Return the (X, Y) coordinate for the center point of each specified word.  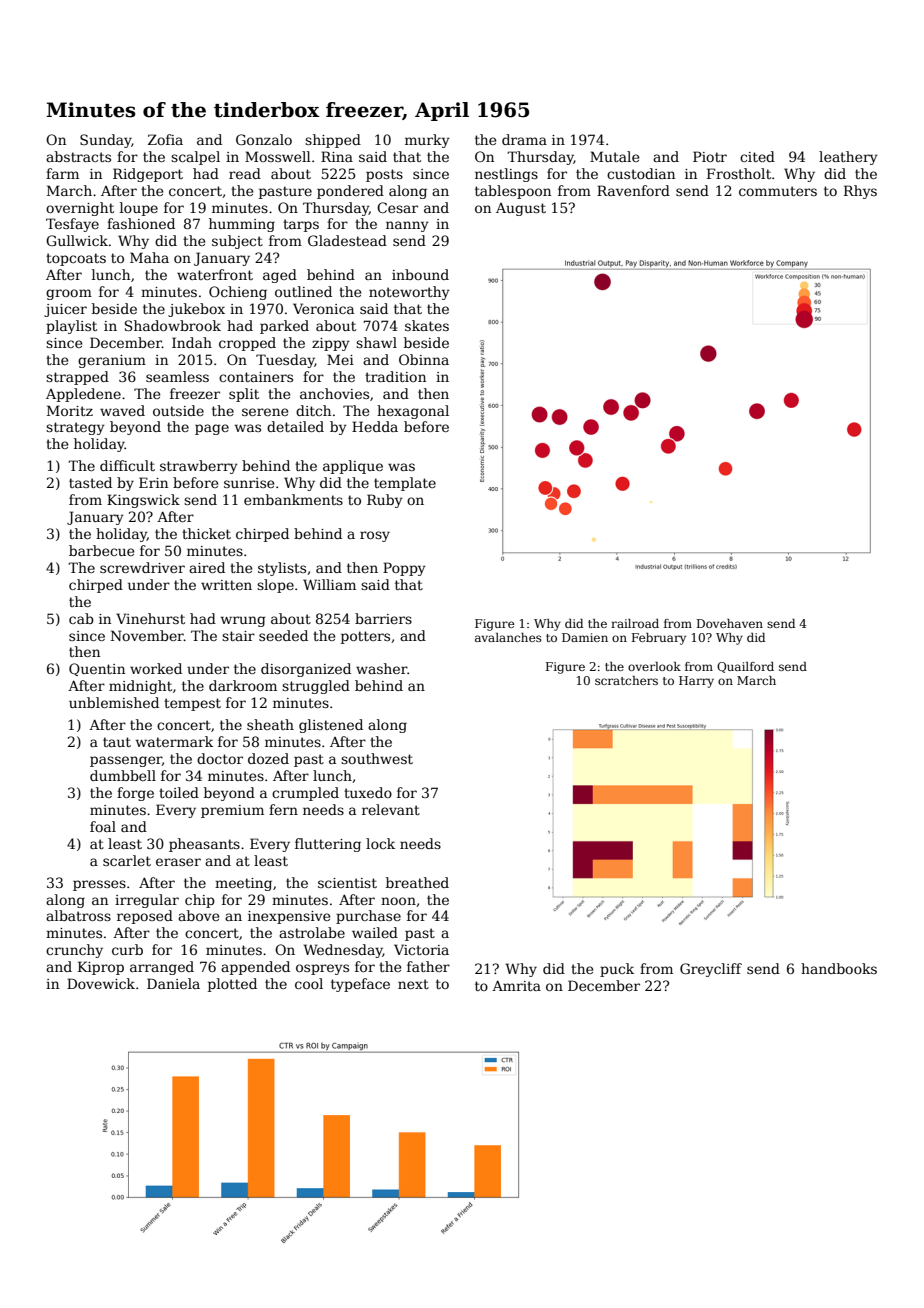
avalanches (508, 637)
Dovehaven (730, 623)
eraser (178, 862)
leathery (848, 158)
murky (427, 141)
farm (62, 173)
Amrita (516, 986)
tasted (90, 482)
